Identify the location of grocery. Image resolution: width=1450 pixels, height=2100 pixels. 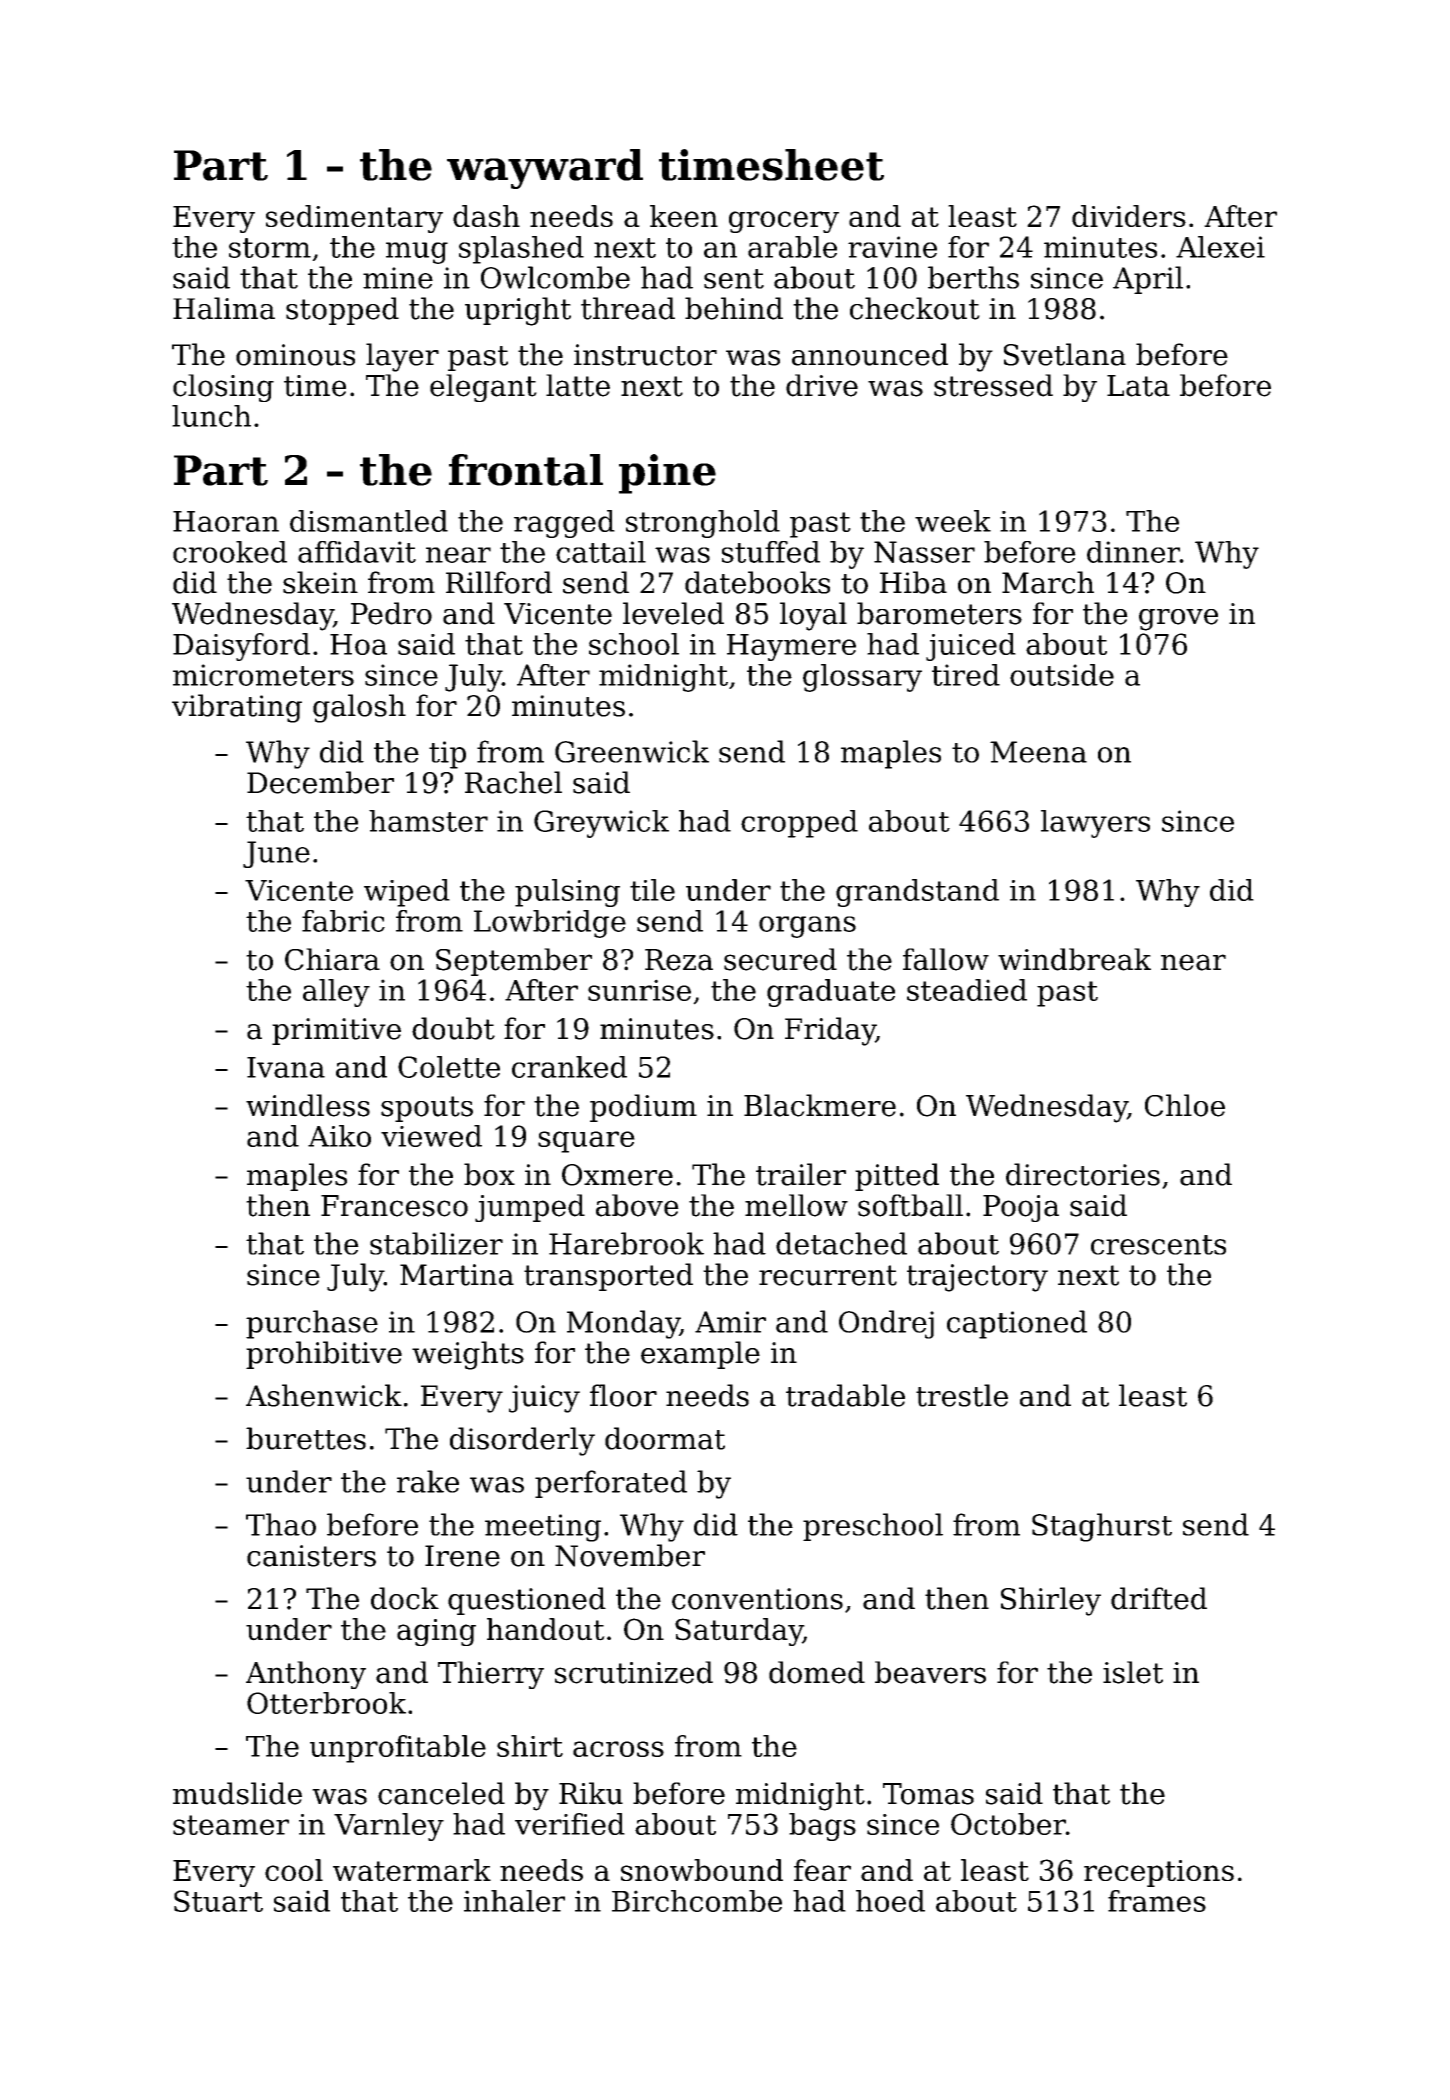
(784, 222).
